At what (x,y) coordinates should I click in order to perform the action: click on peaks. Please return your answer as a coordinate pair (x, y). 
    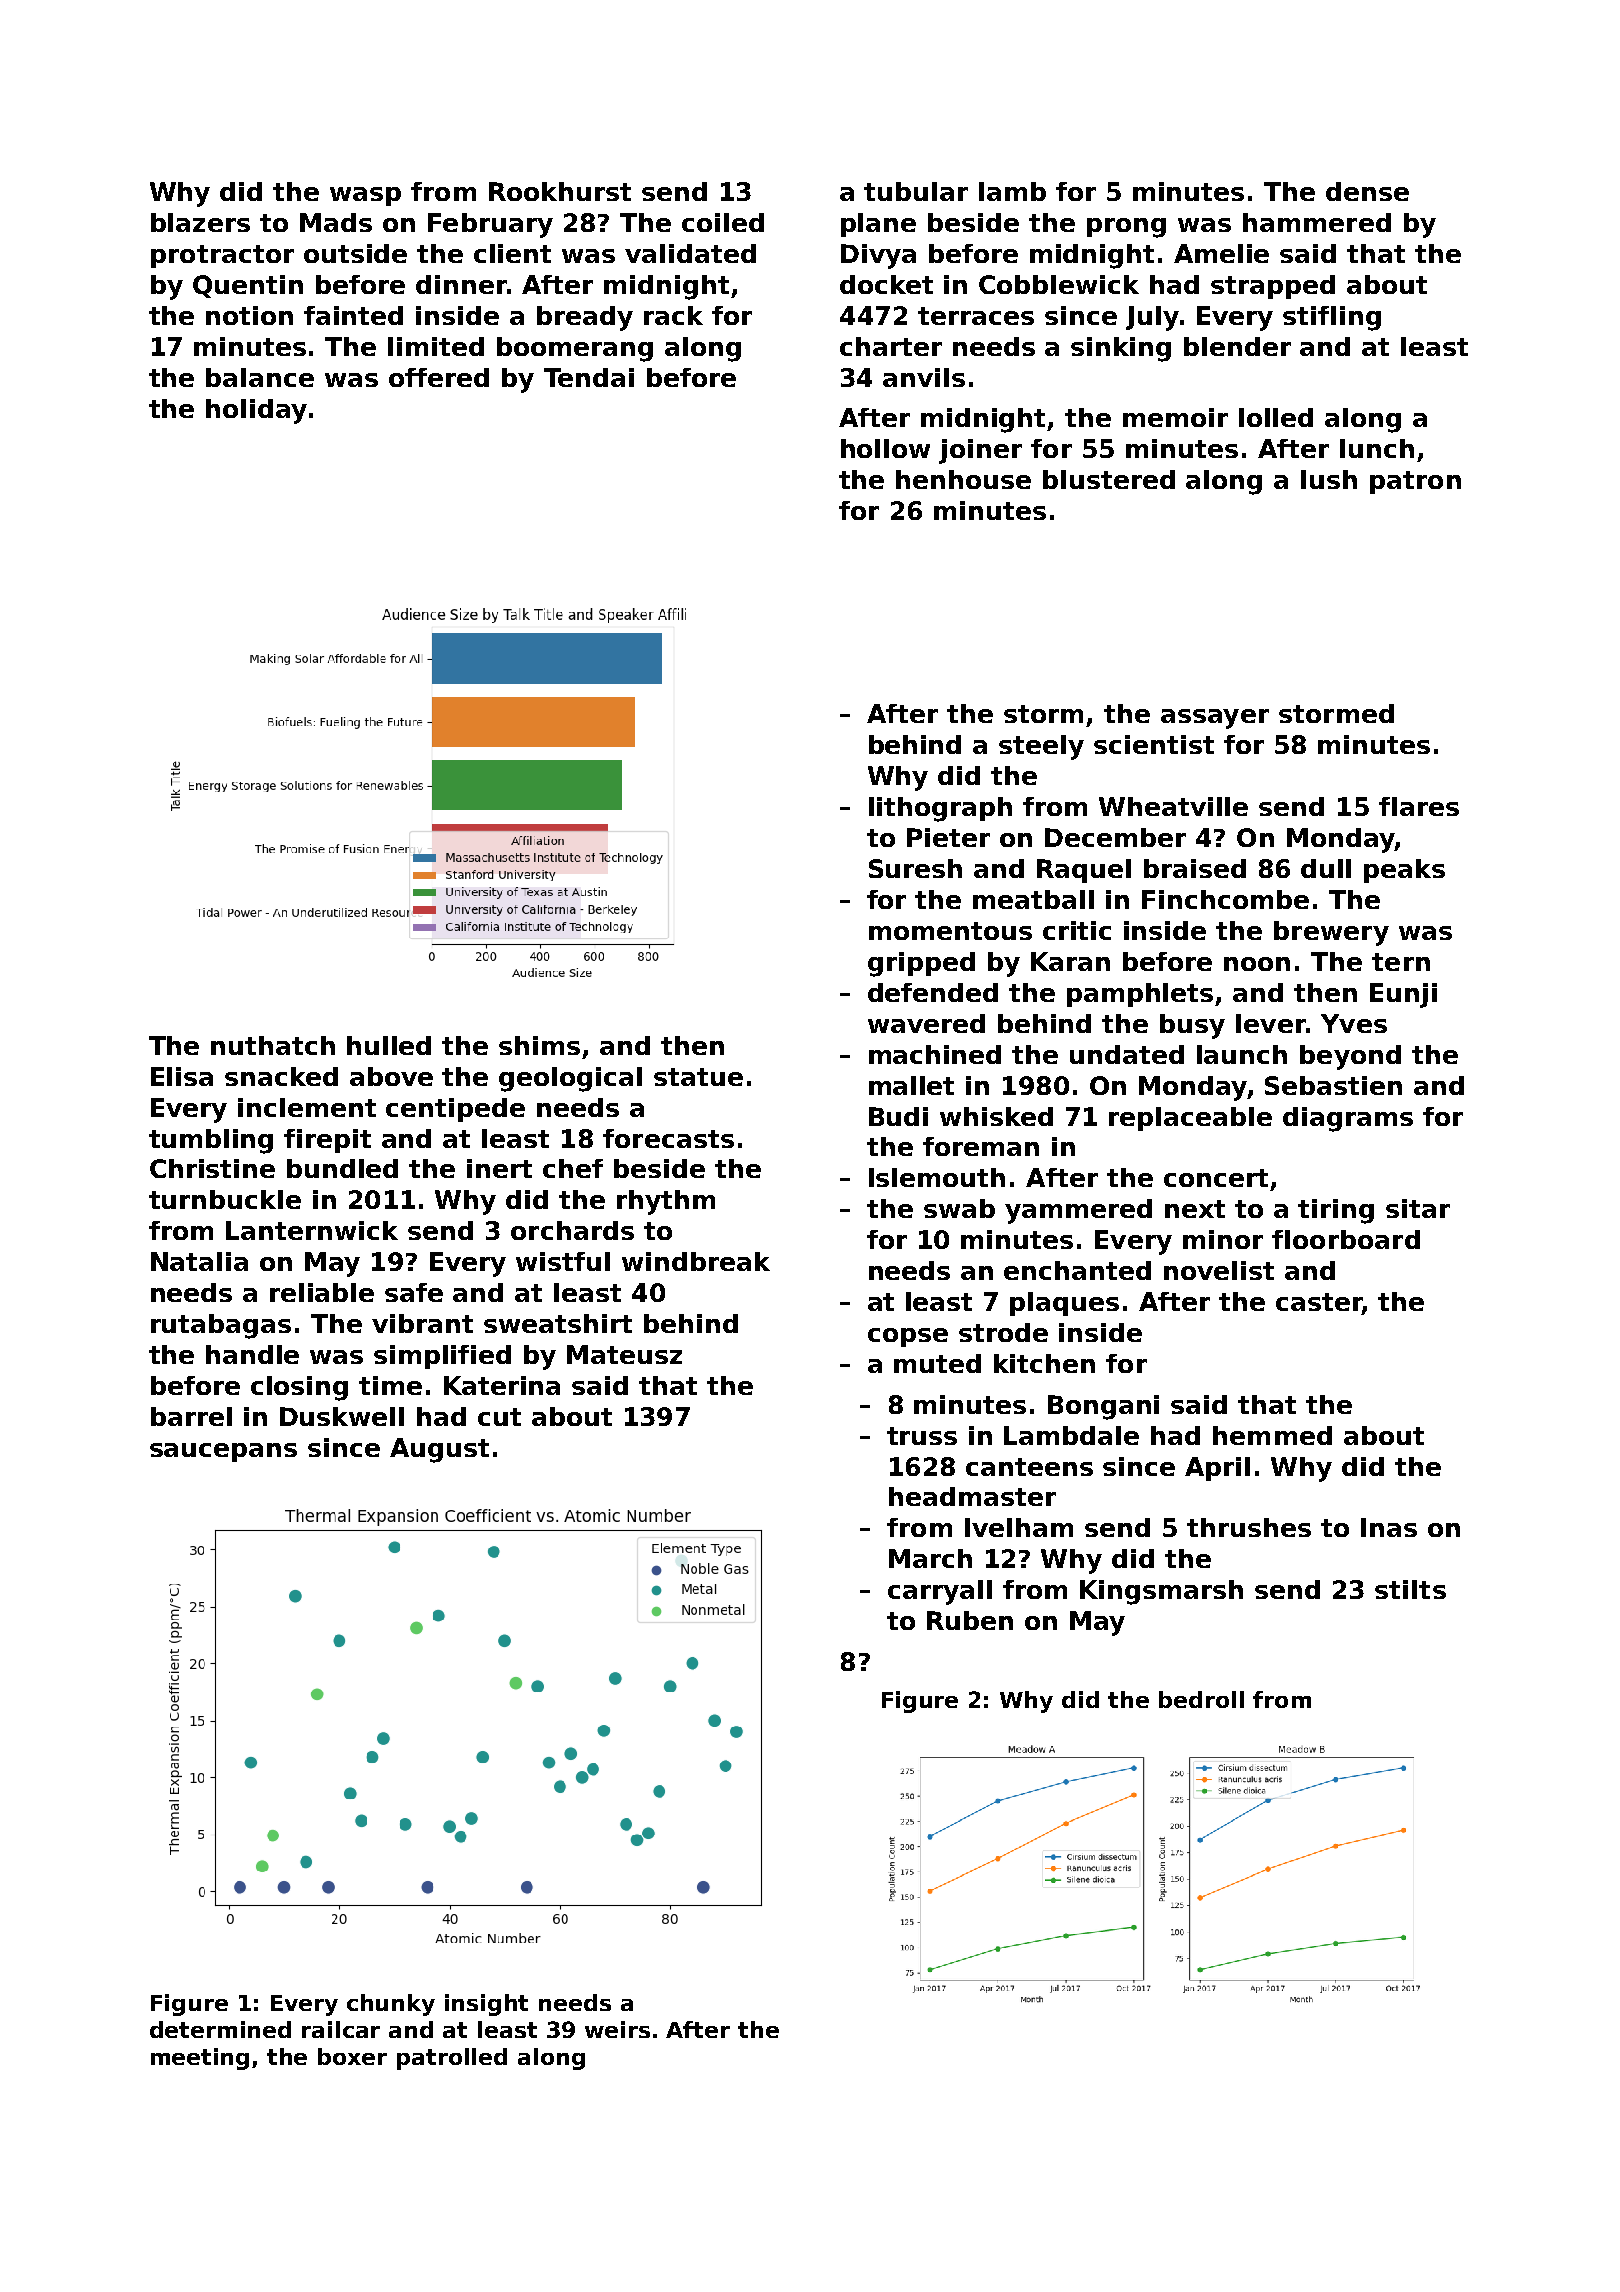
    Looking at the image, I should click on (1404, 871).
